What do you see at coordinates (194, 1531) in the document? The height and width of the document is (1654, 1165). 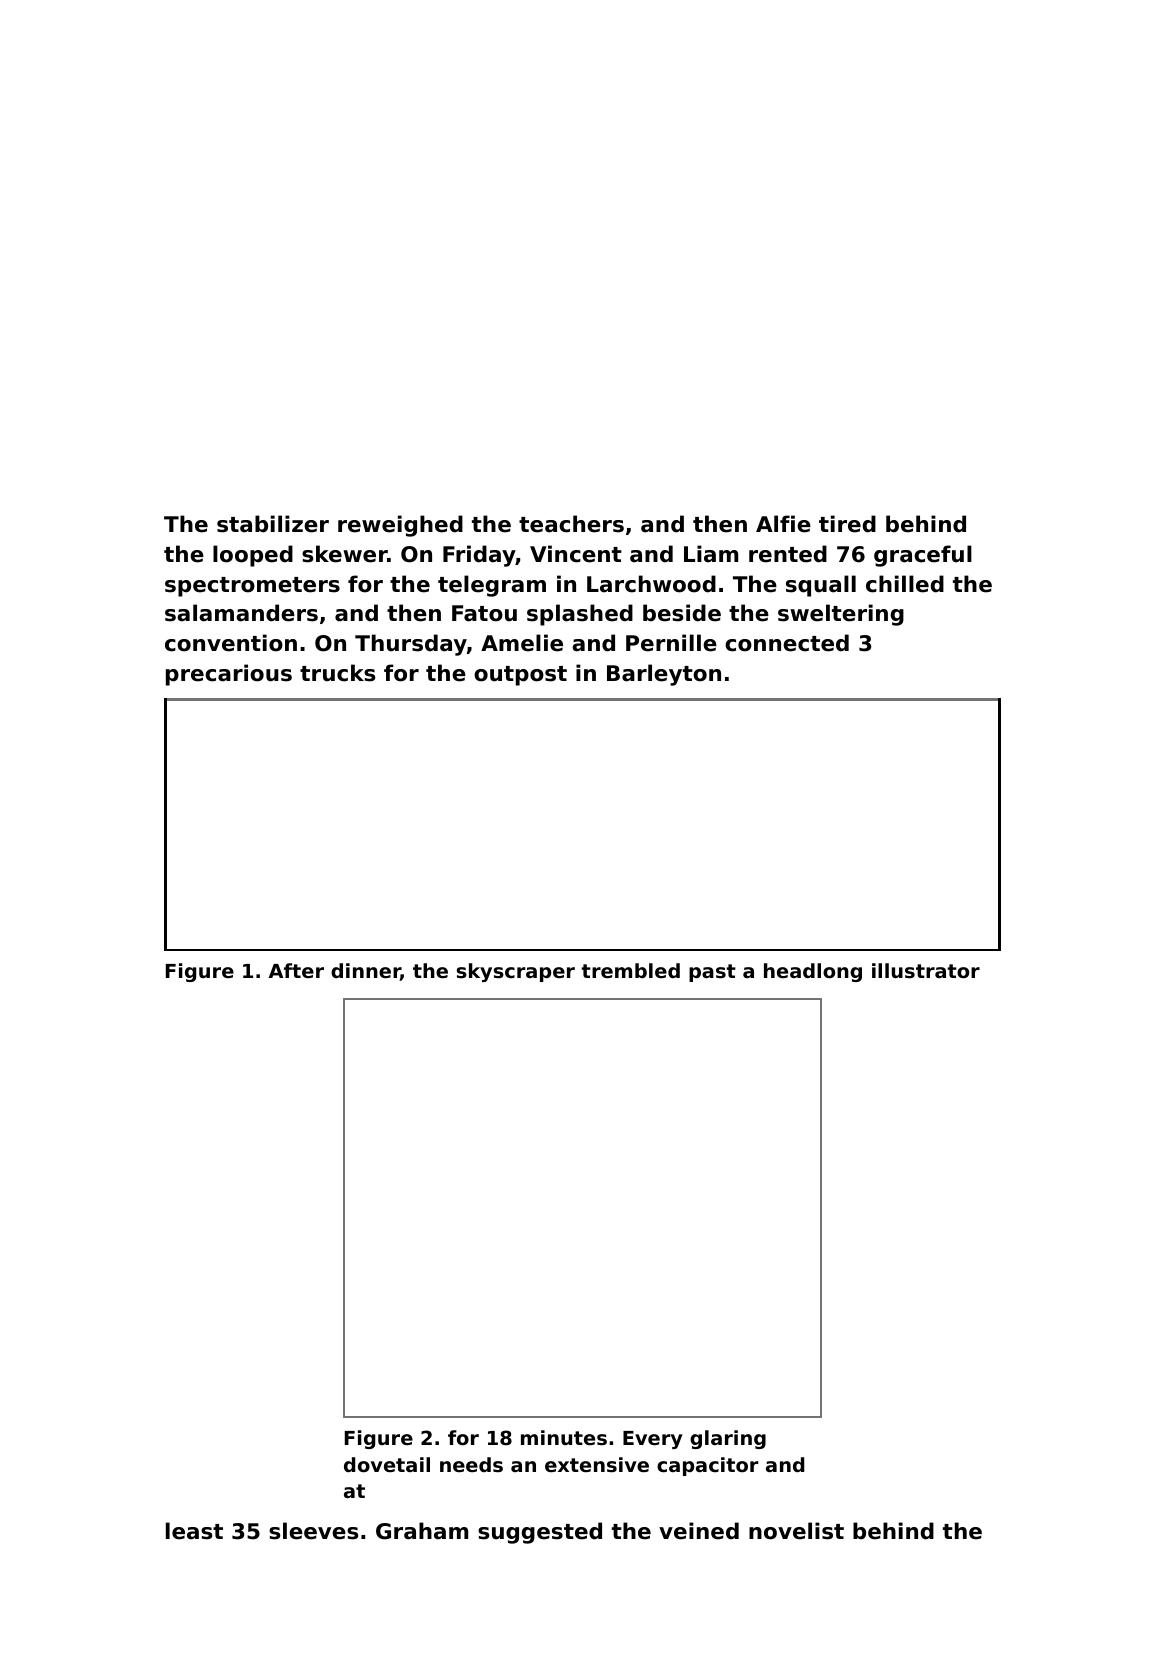 I see `least` at bounding box center [194, 1531].
